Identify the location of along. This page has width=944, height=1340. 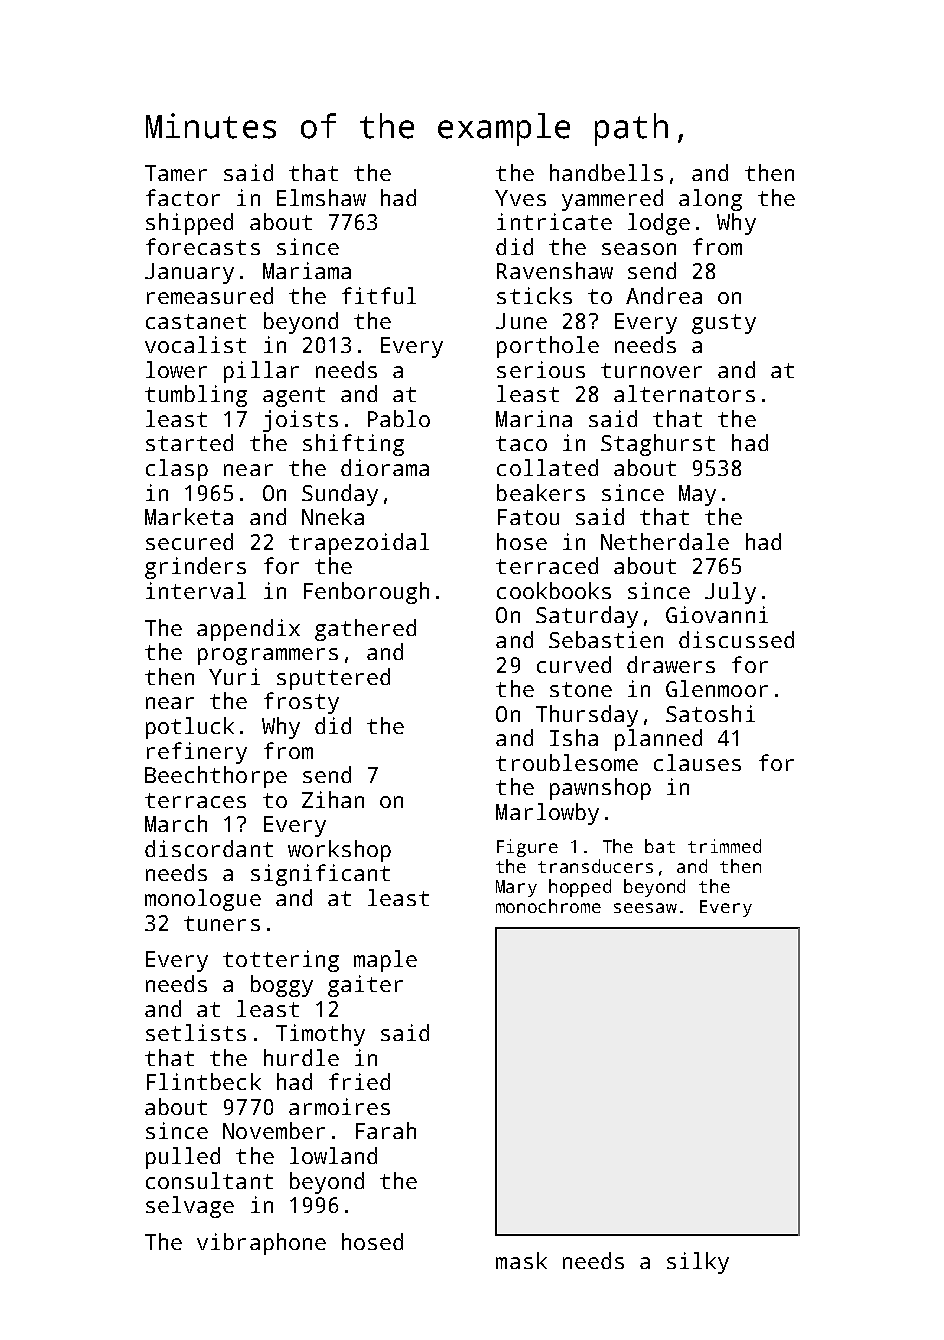
(710, 200).
